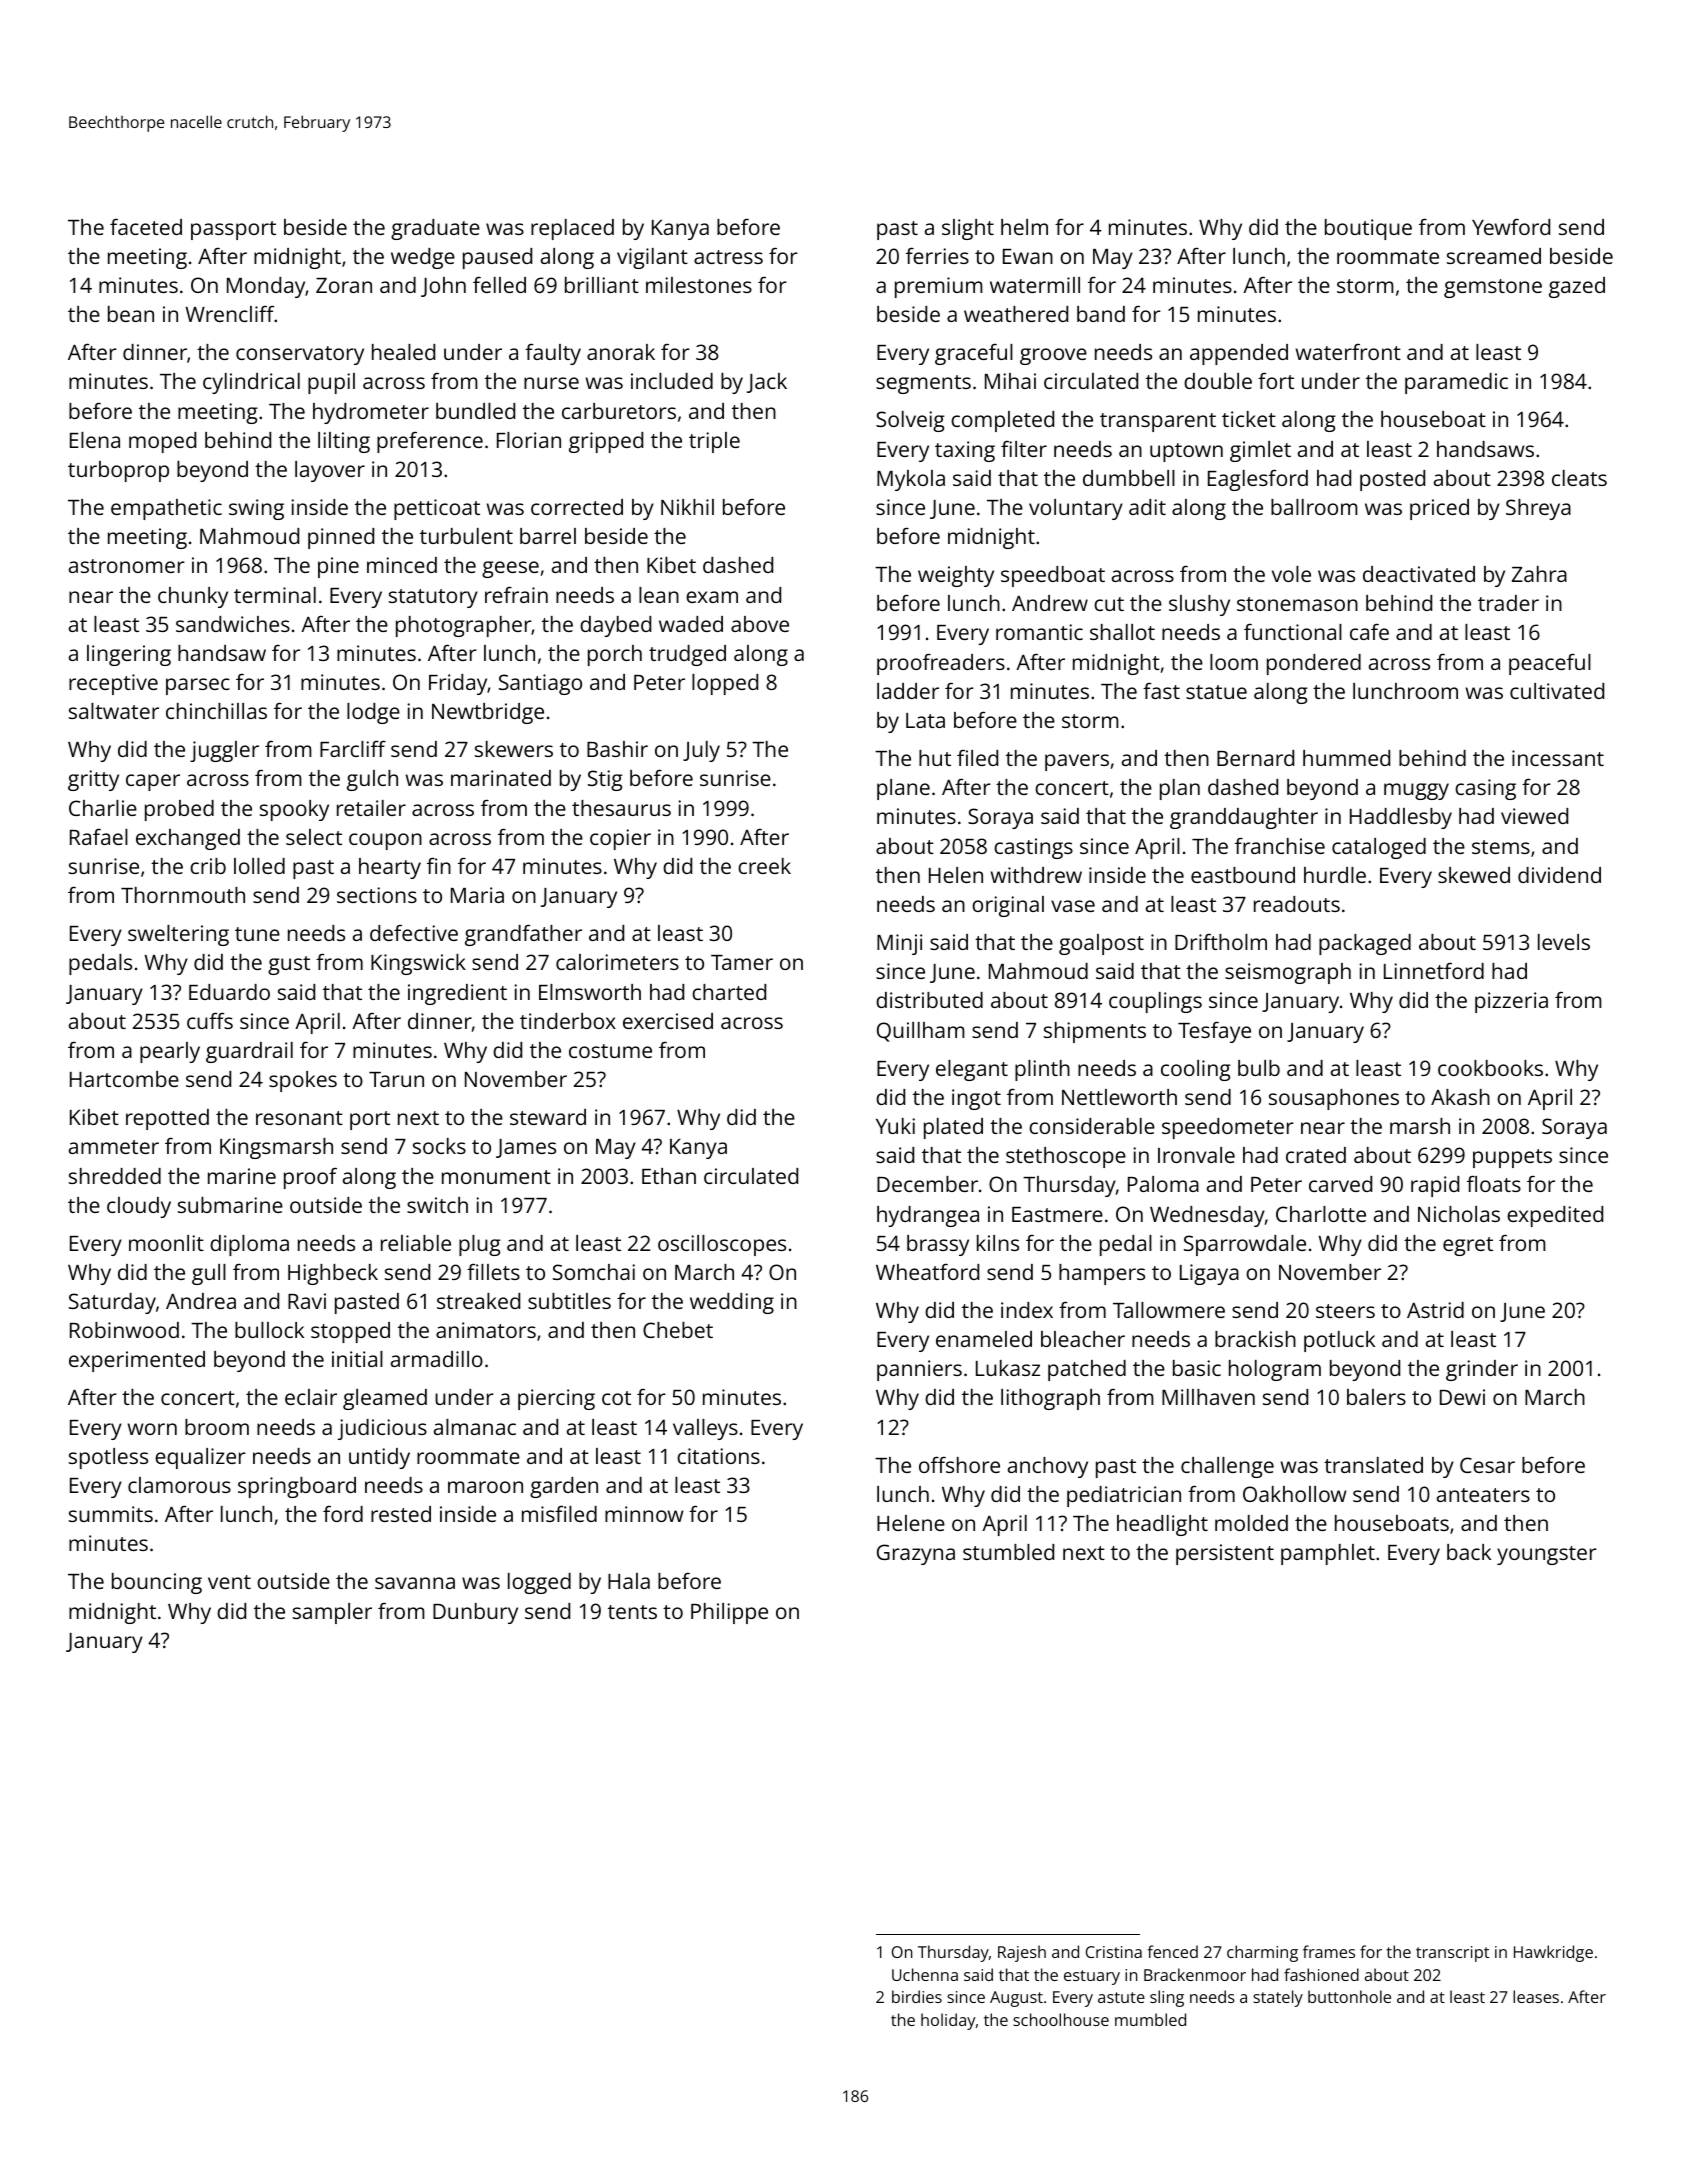 The image size is (1683, 2178). I want to click on Driftholm, so click(1221, 942).
